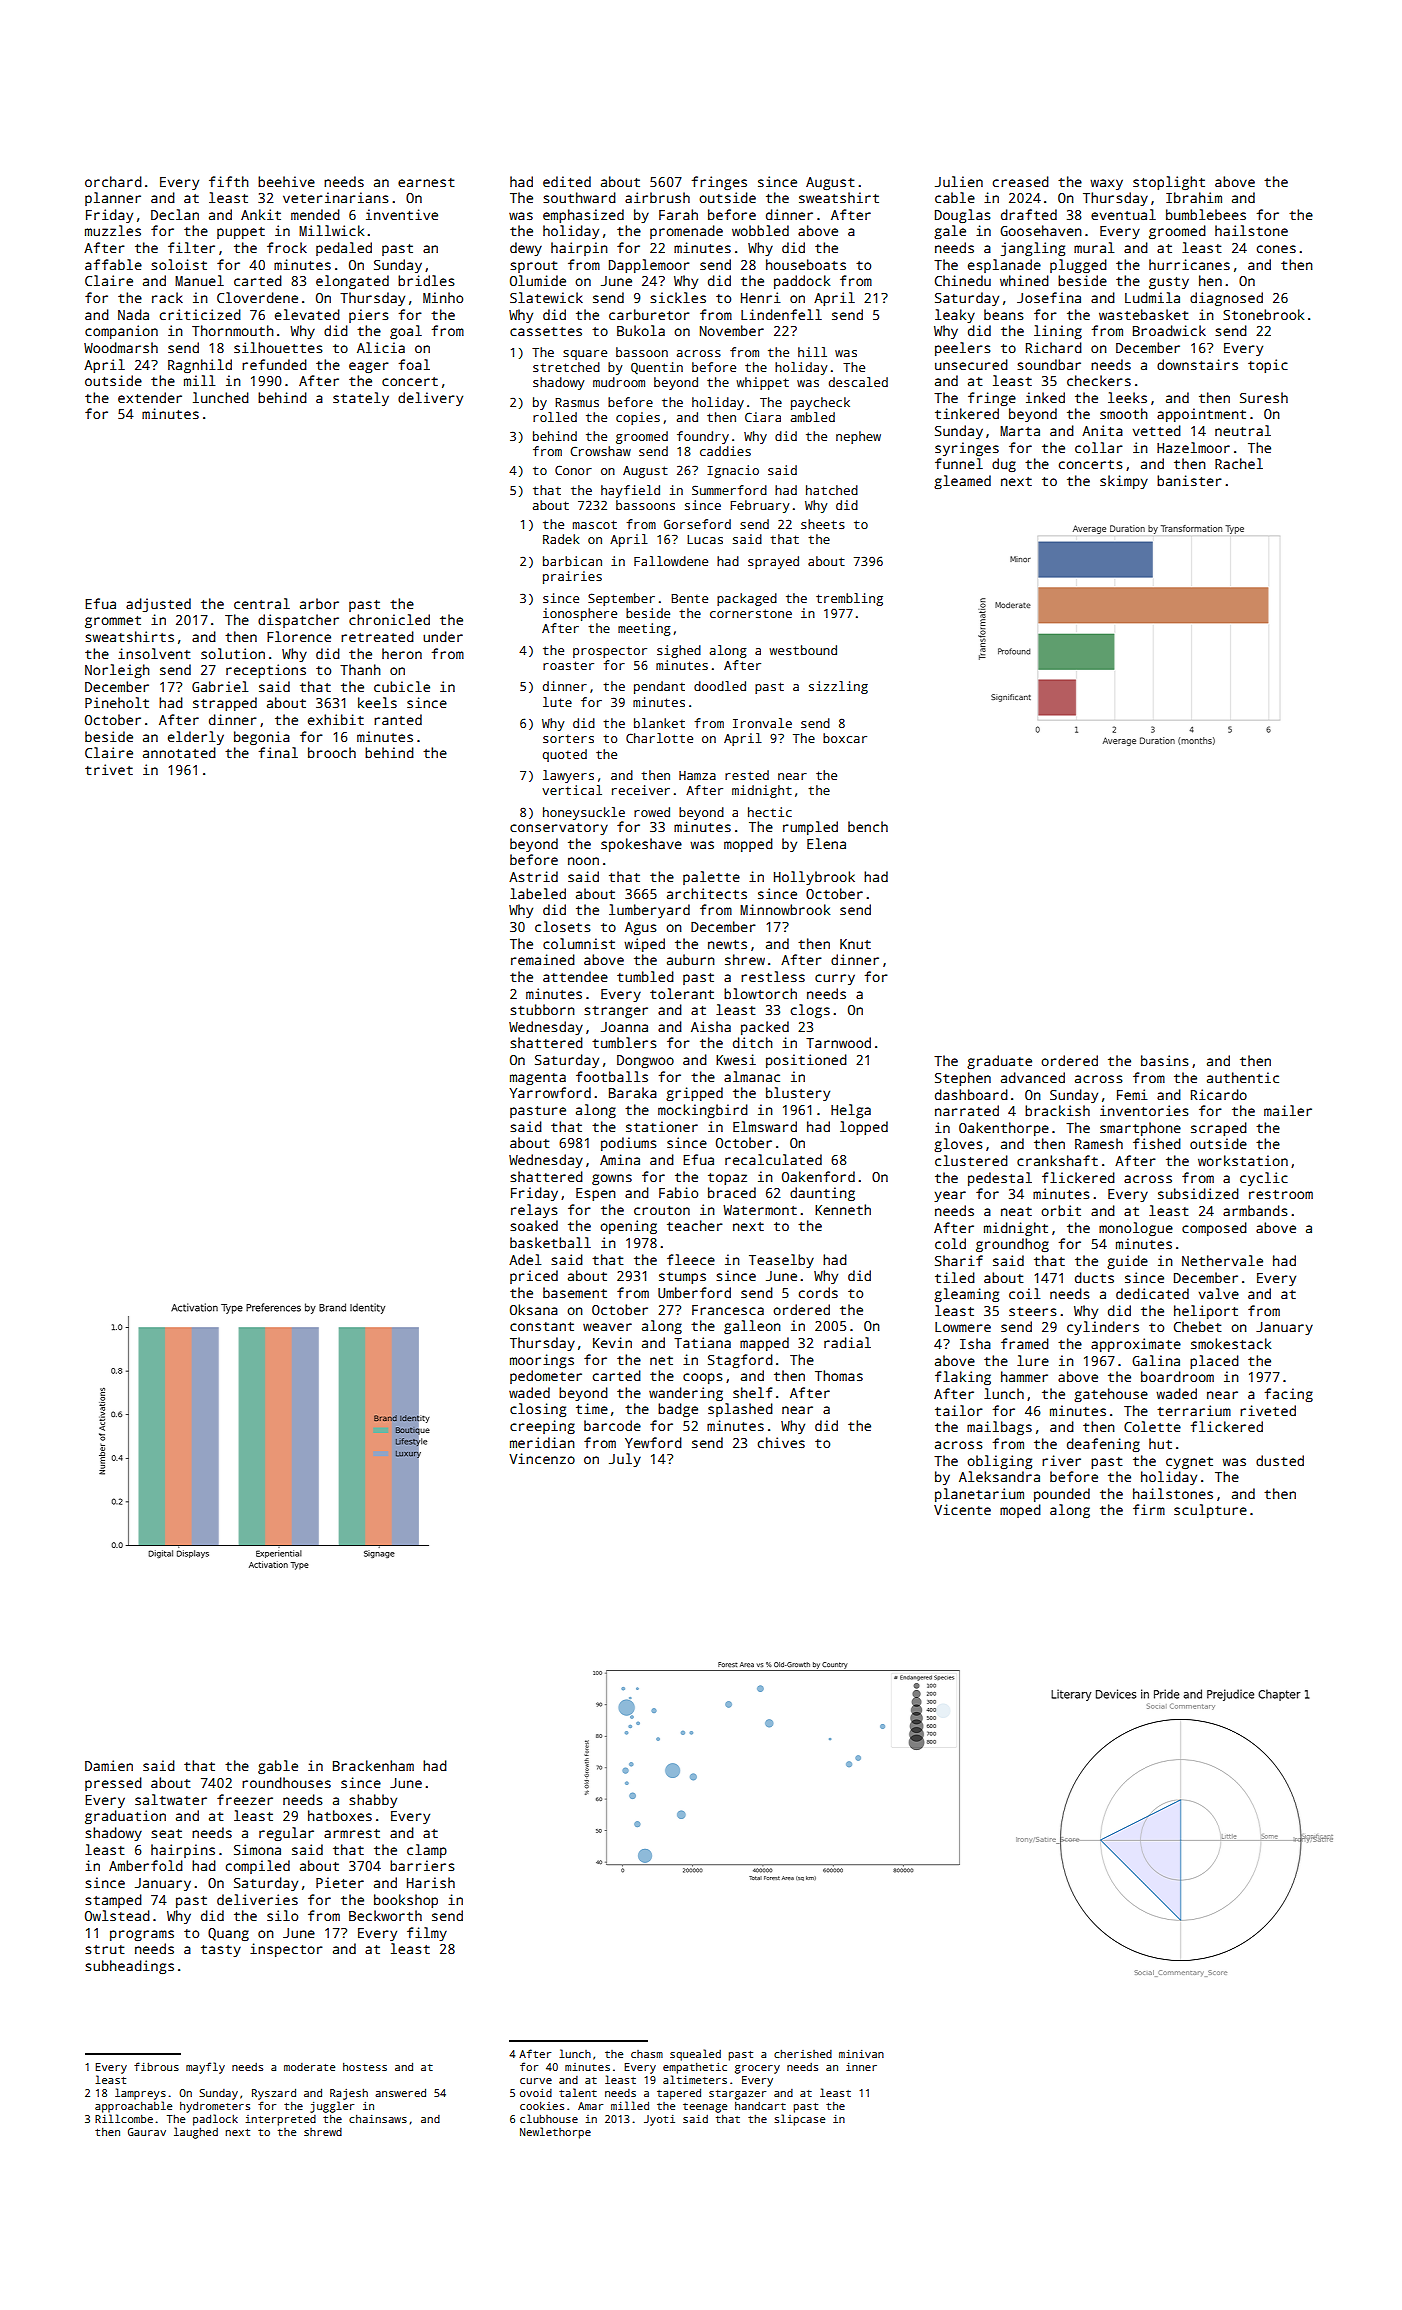  Describe the element at coordinates (849, 599) in the image. I see `trembling` at that location.
